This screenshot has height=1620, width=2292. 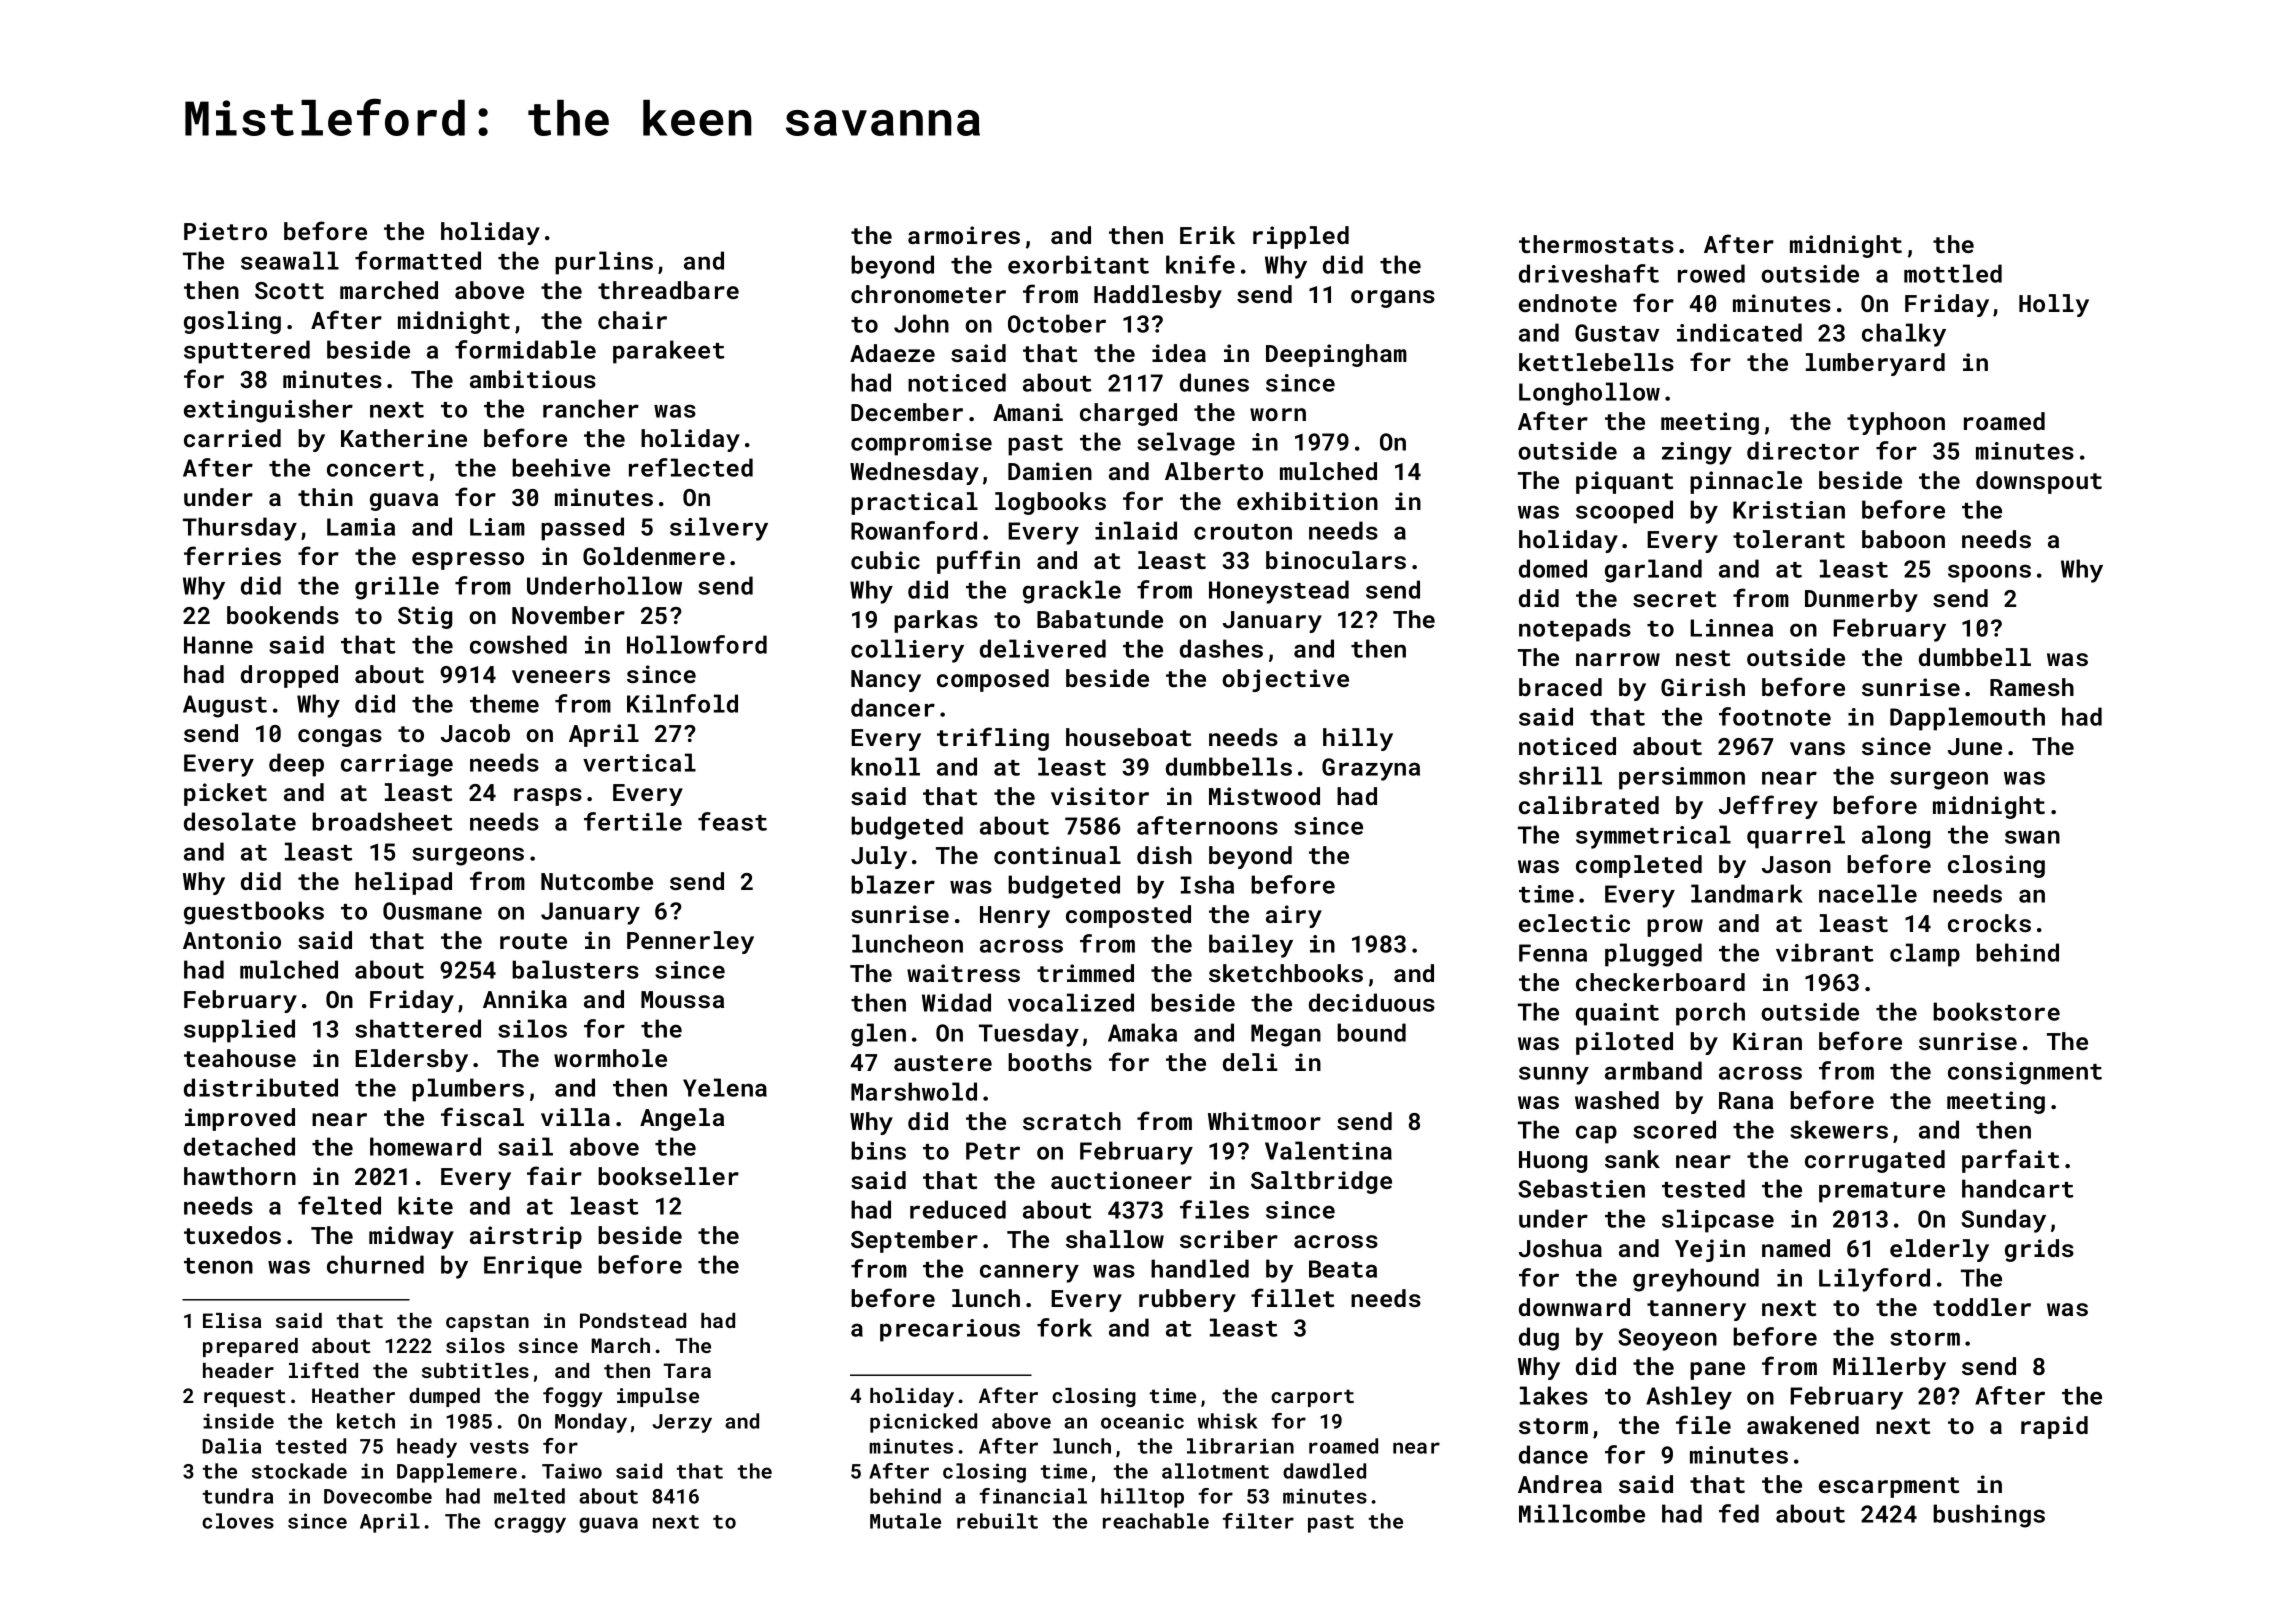 What do you see at coordinates (1739, 1513) in the screenshot?
I see `fed` at bounding box center [1739, 1513].
